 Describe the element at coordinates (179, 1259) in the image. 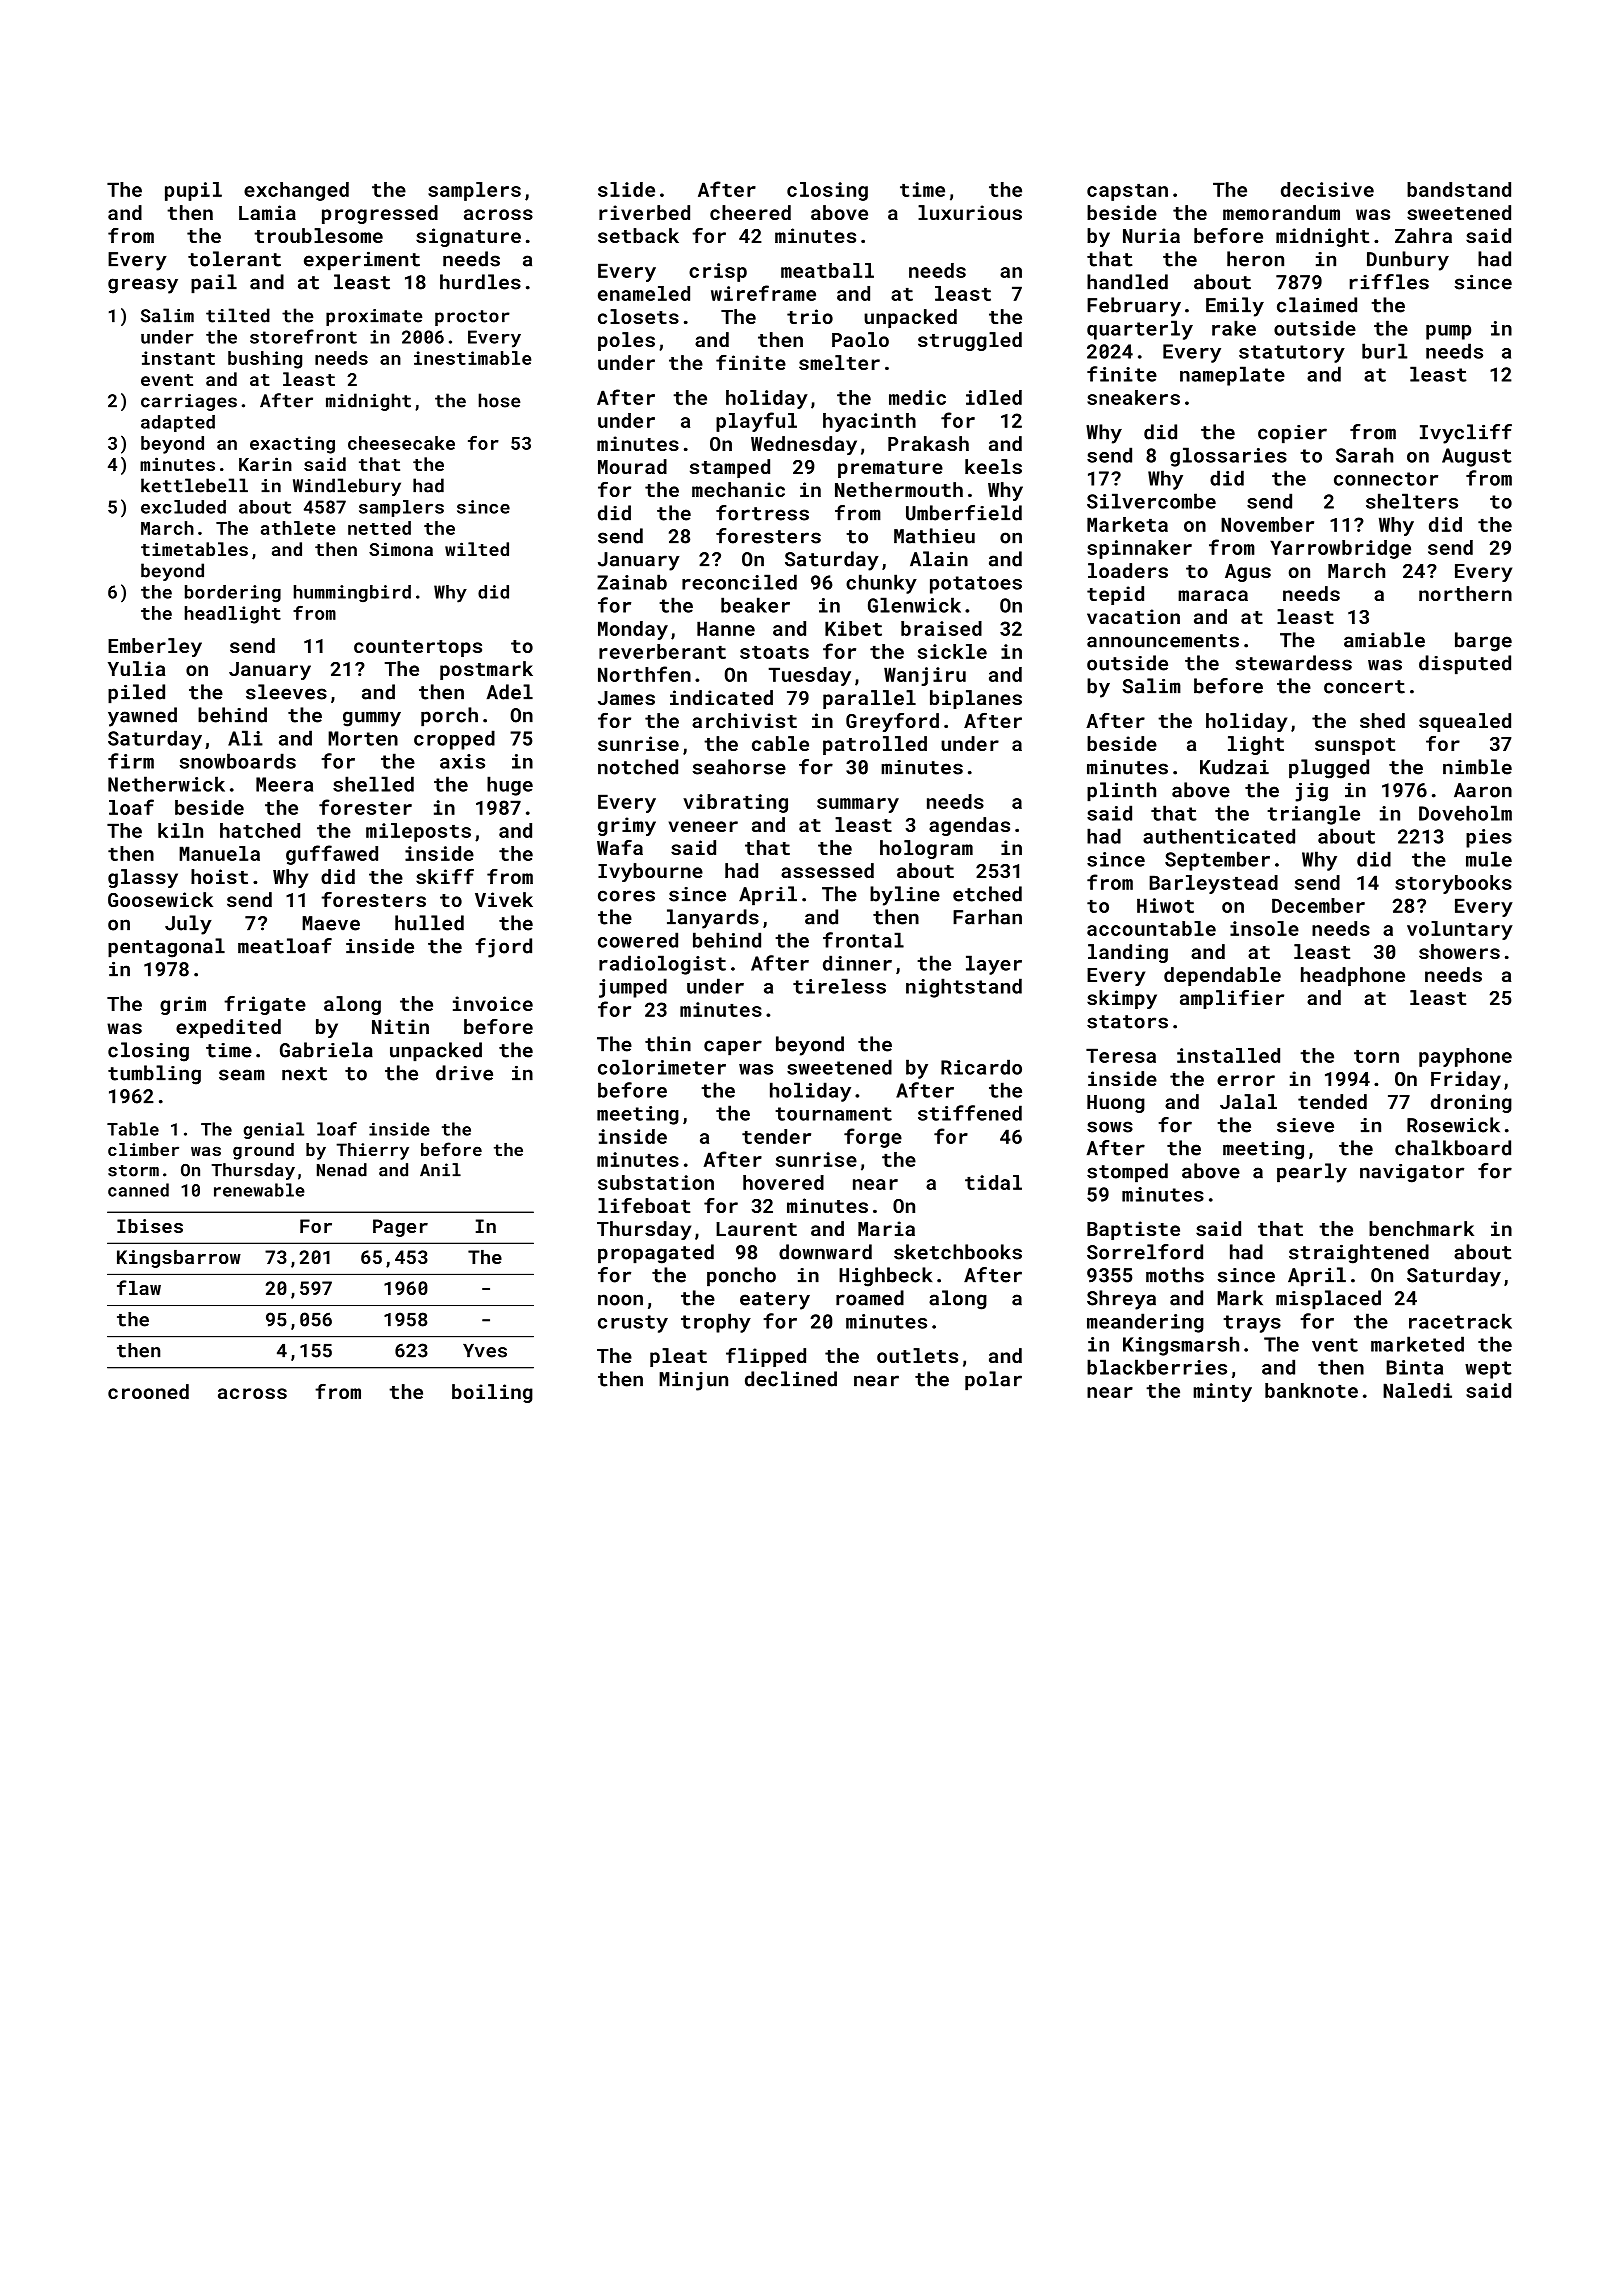

I see `Kingsbarrow` at that location.
